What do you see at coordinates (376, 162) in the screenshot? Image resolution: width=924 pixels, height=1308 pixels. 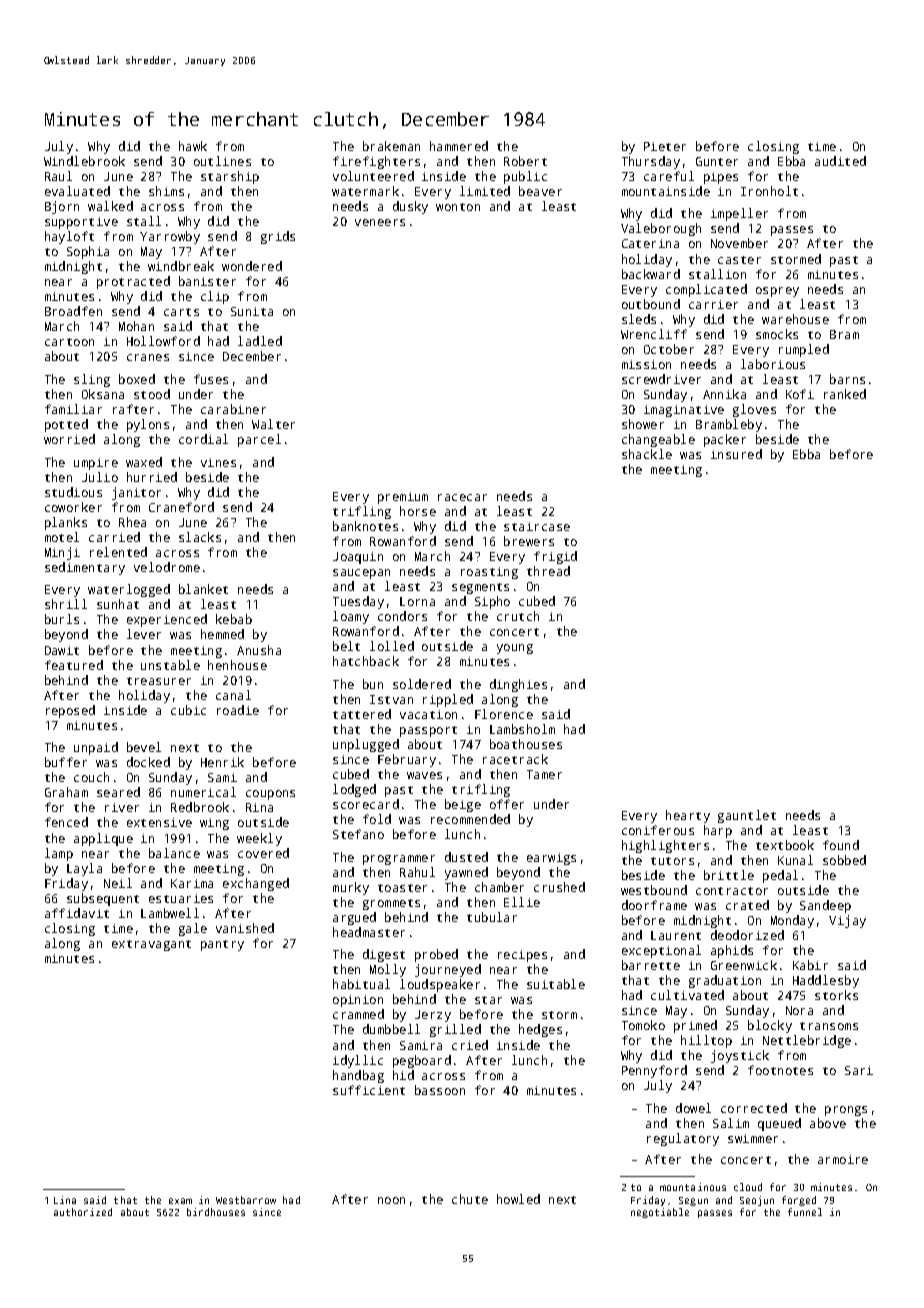 I see `firefighters` at bounding box center [376, 162].
